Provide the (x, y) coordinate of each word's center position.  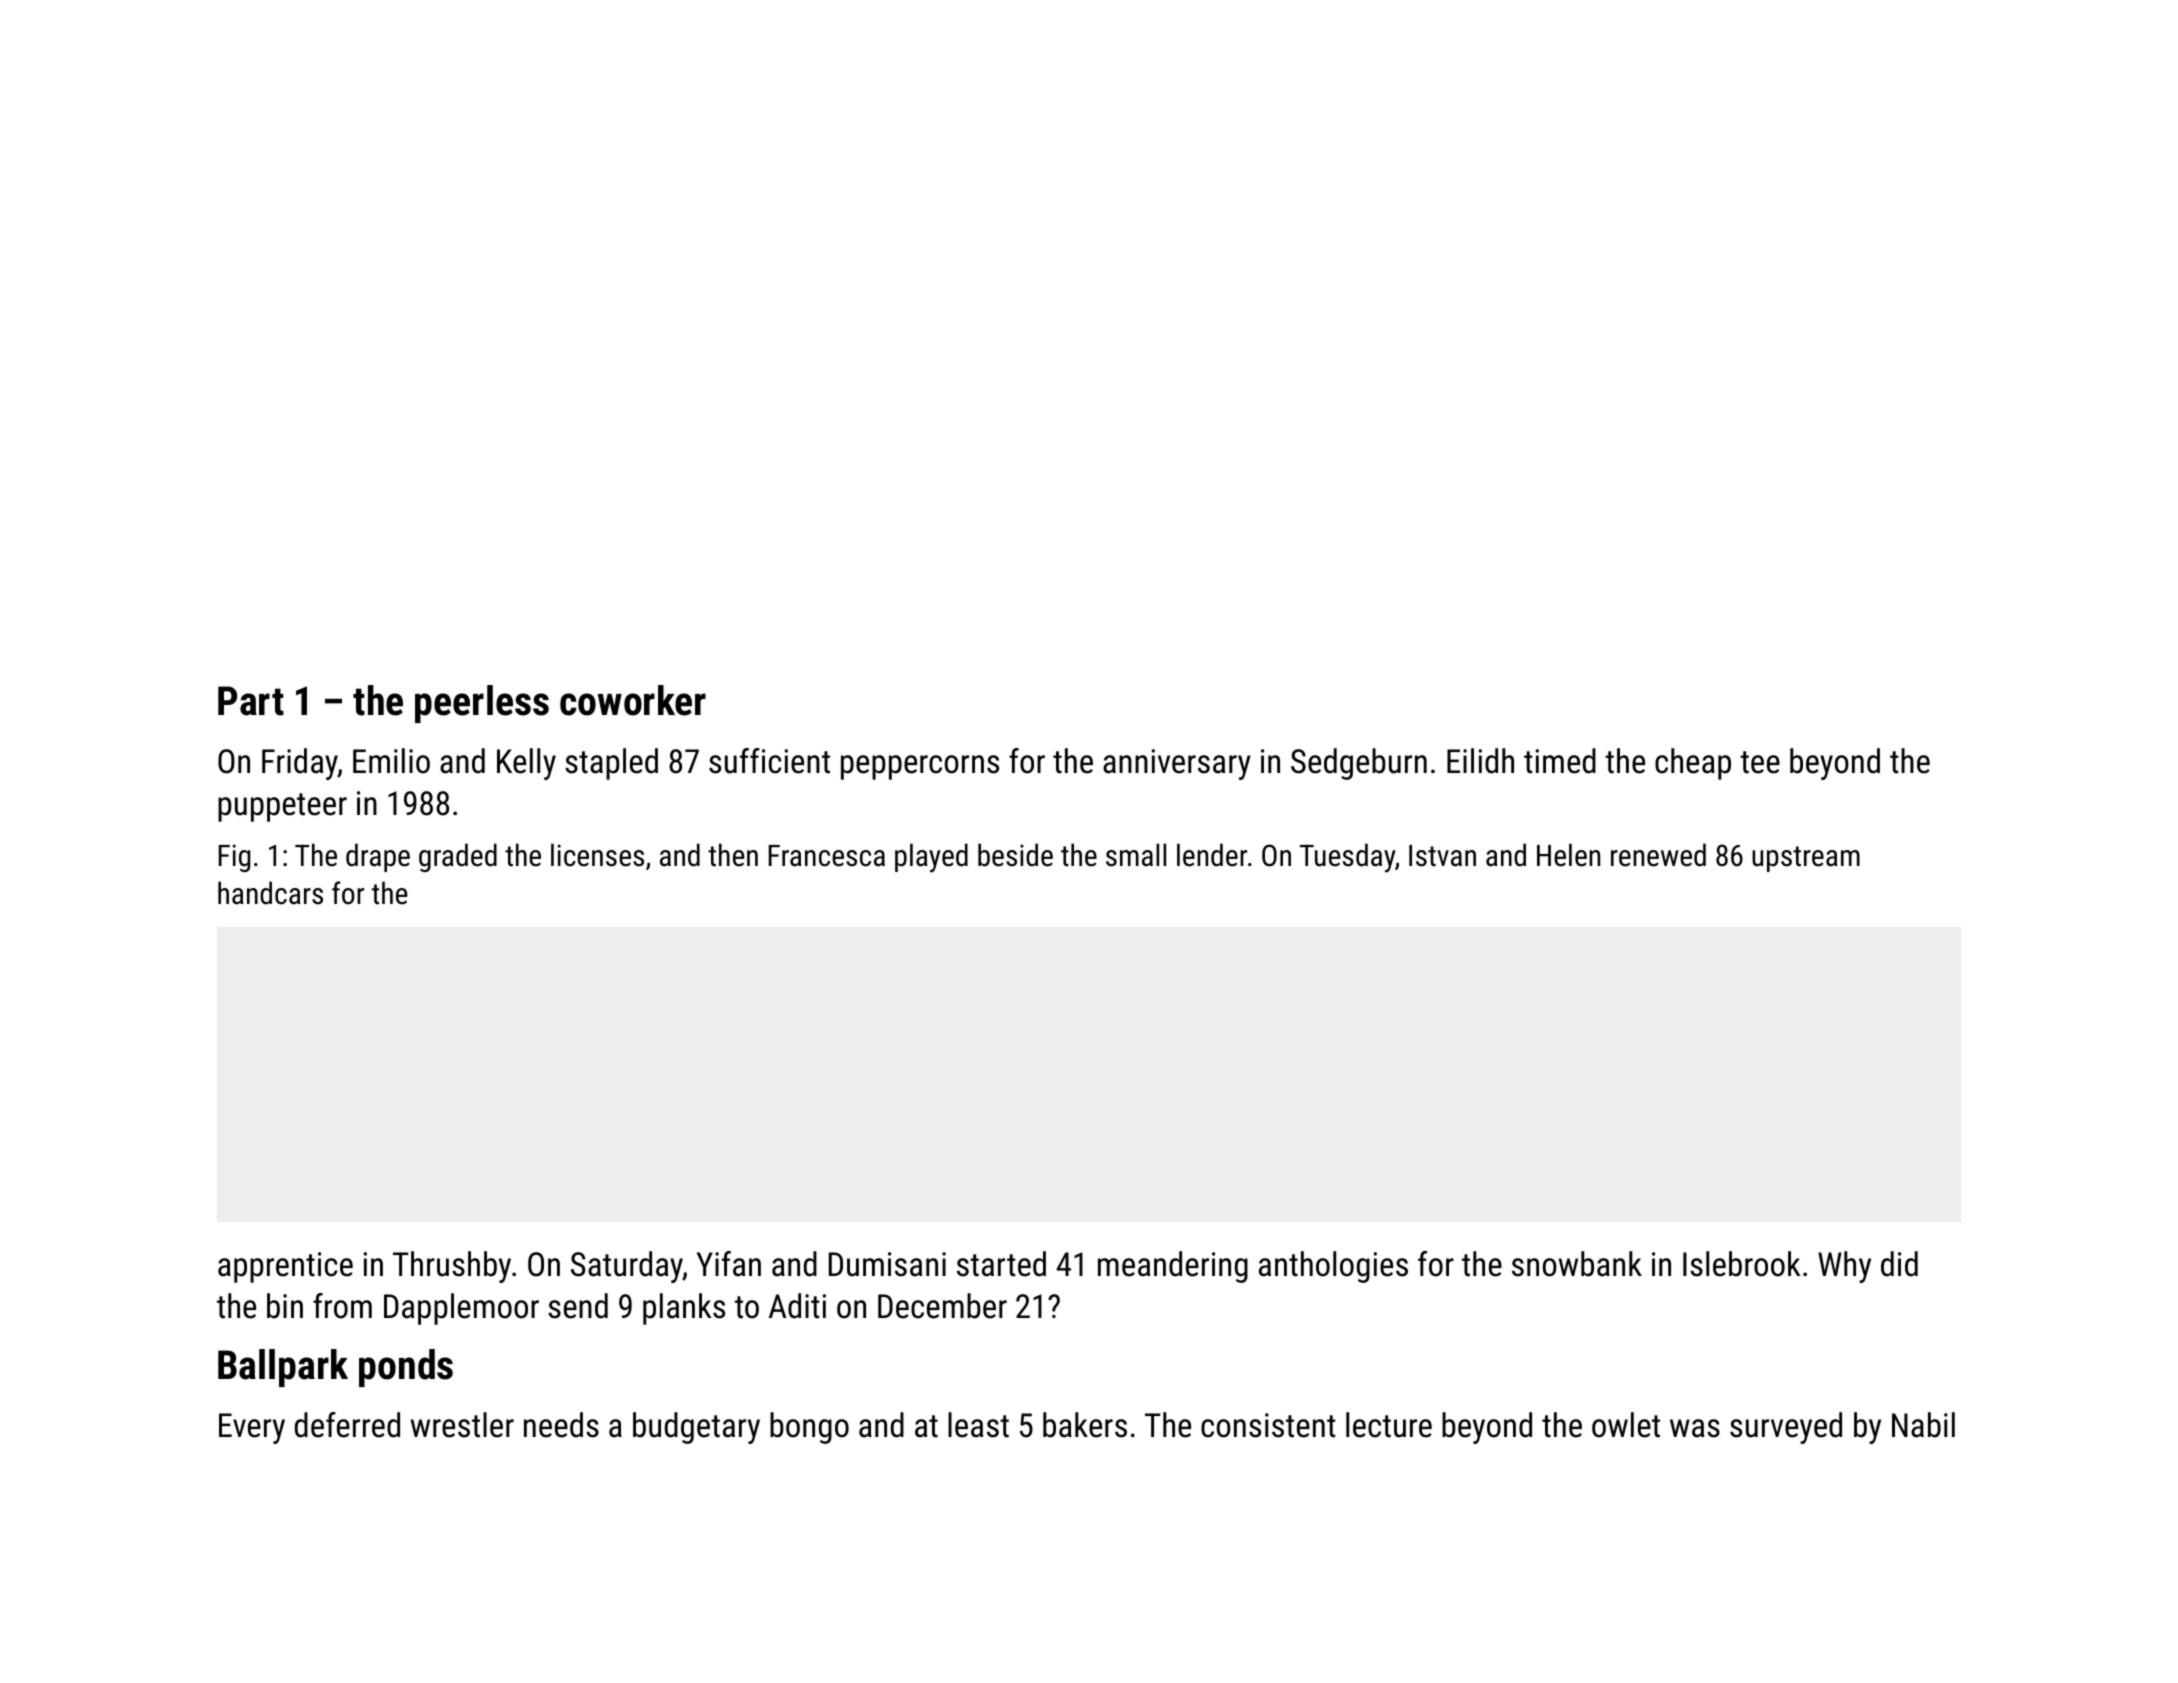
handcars (270, 893)
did (1899, 1264)
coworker (633, 700)
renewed (1658, 855)
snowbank (1577, 1264)
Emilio (391, 761)
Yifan (729, 1264)
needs (561, 1425)
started (1001, 1264)
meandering (1173, 1267)
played (931, 858)
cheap (1693, 764)
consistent (1268, 1425)
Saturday (627, 1267)
